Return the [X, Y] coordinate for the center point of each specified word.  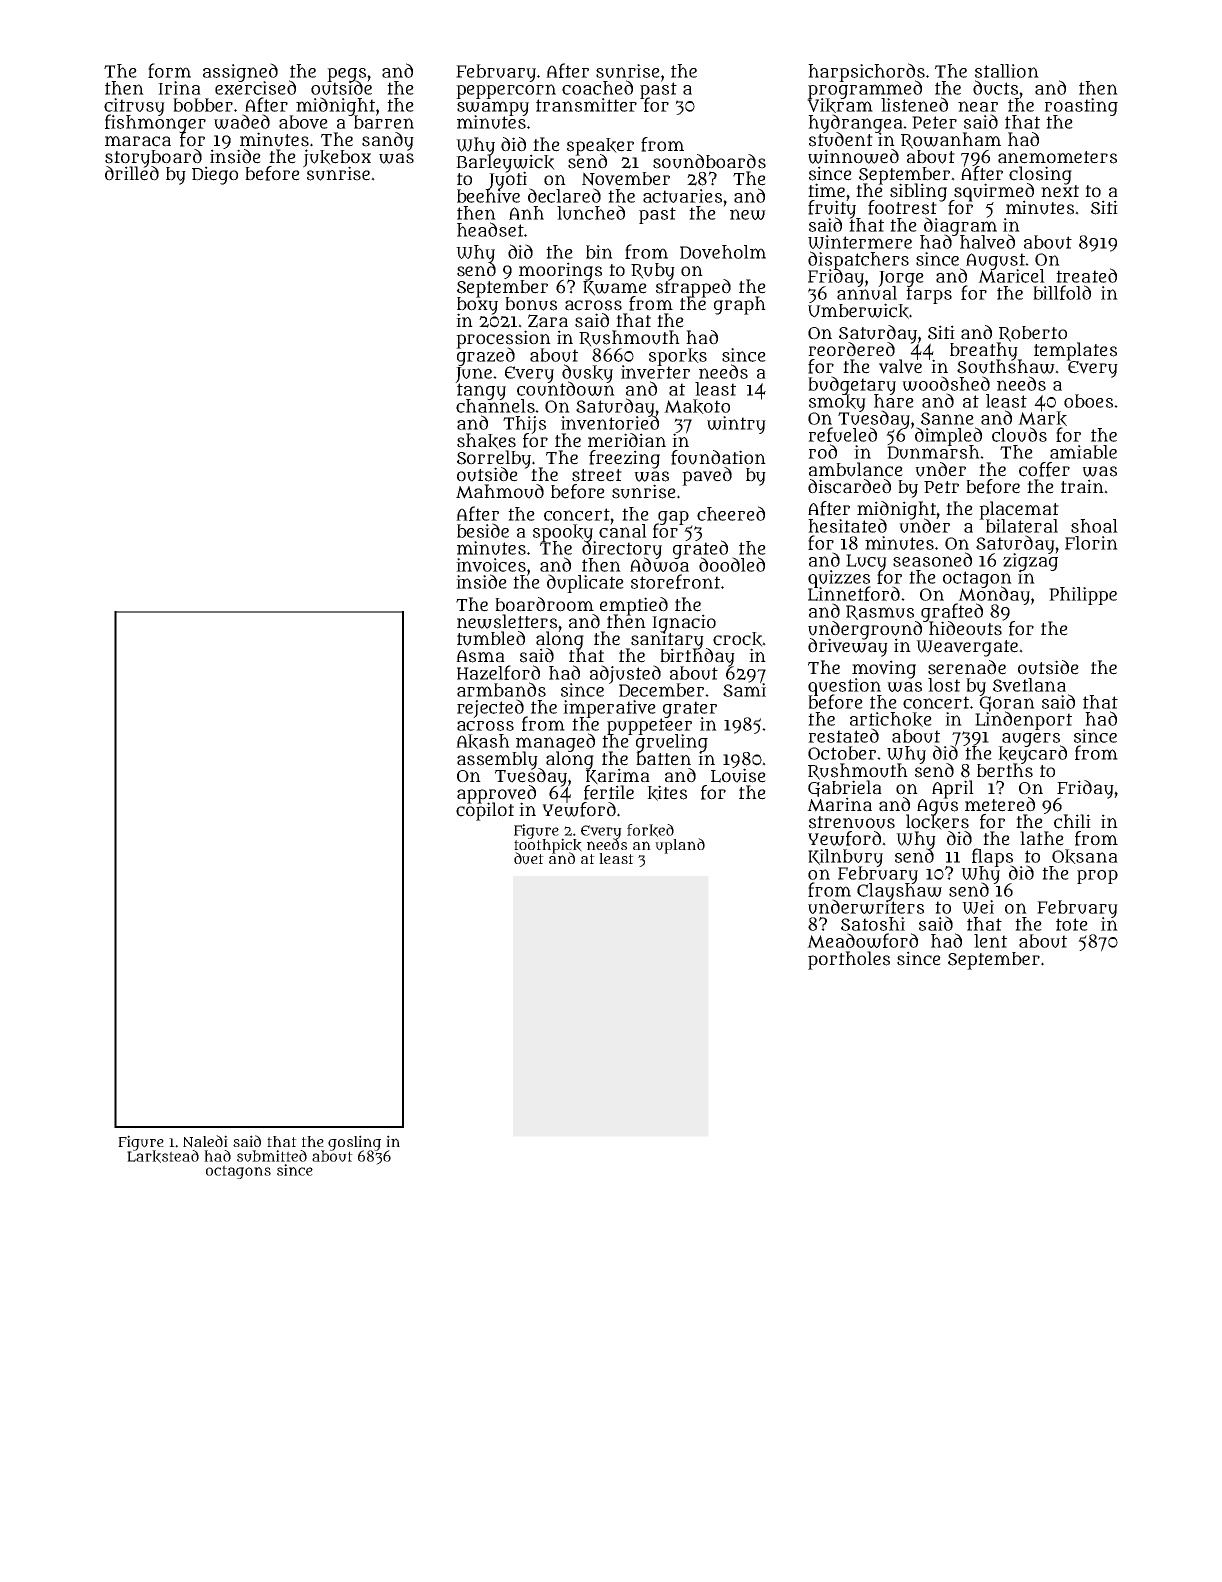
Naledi [205, 1141]
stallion [1007, 71]
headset [490, 229]
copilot [485, 812]
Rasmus [880, 612]
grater [690, 709]
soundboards [709, 161]
